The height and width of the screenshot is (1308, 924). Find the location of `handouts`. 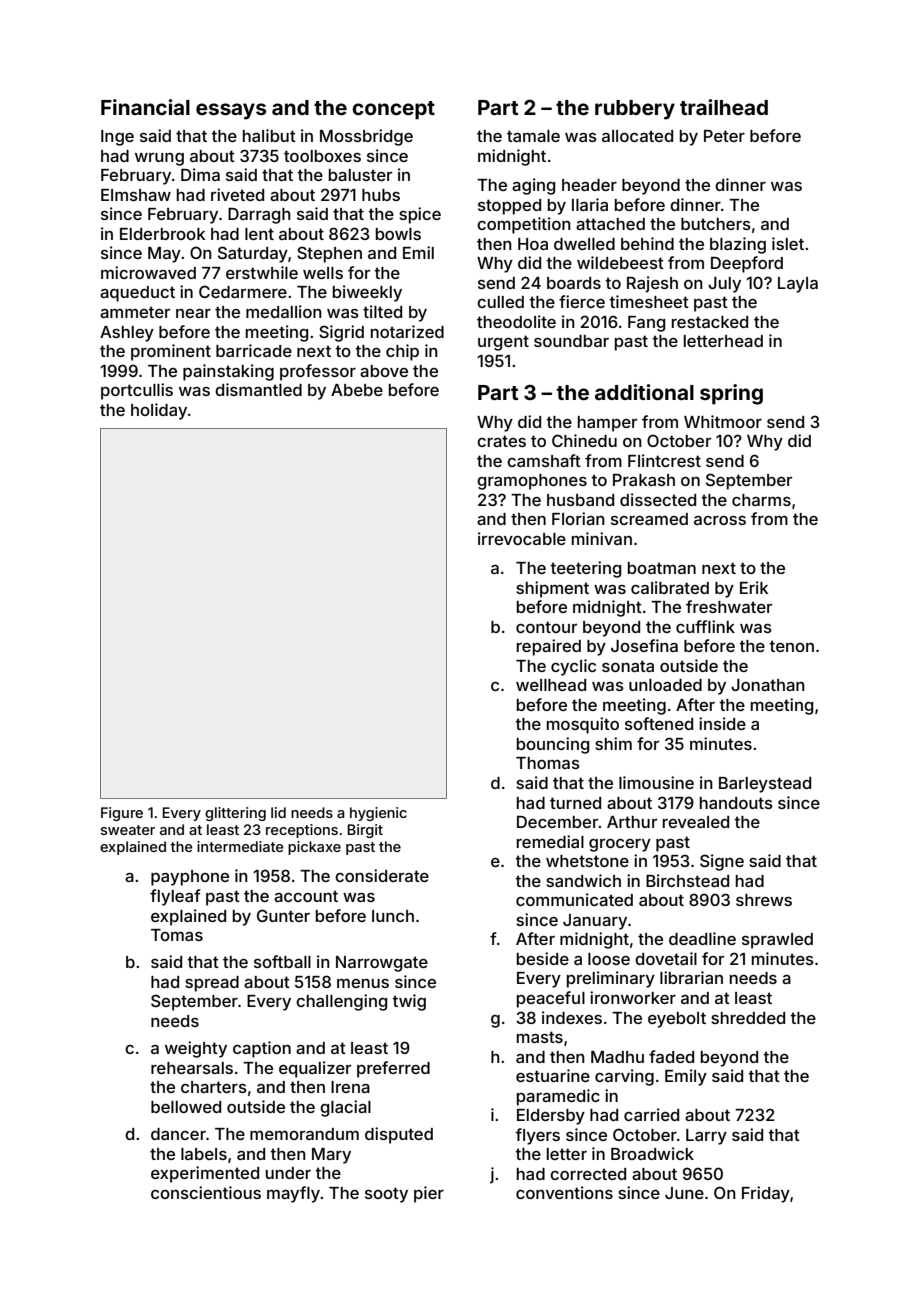

handouts is located at coordinates (736, 803).
